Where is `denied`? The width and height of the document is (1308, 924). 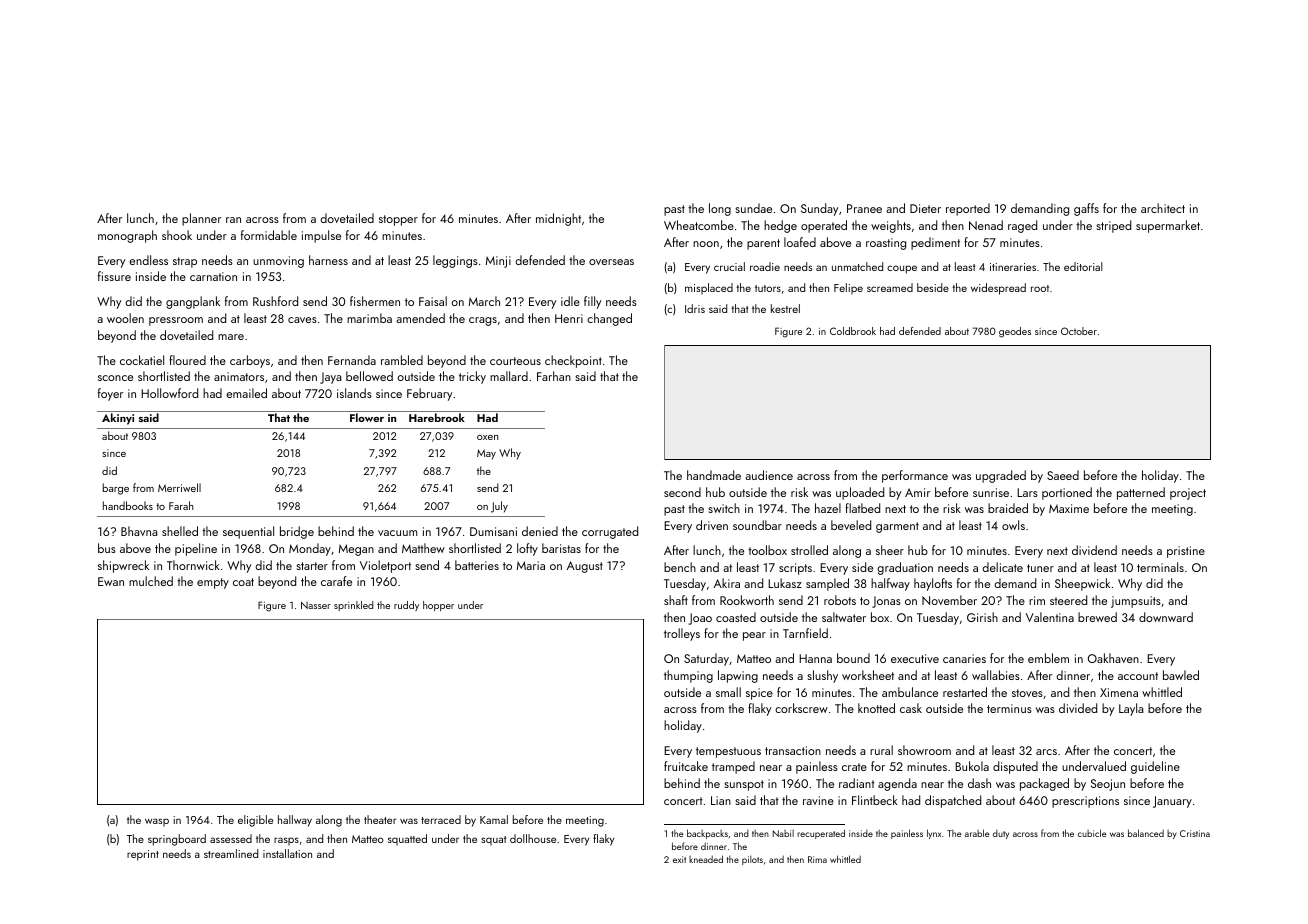 denied is located at coordinates (540, 531).
